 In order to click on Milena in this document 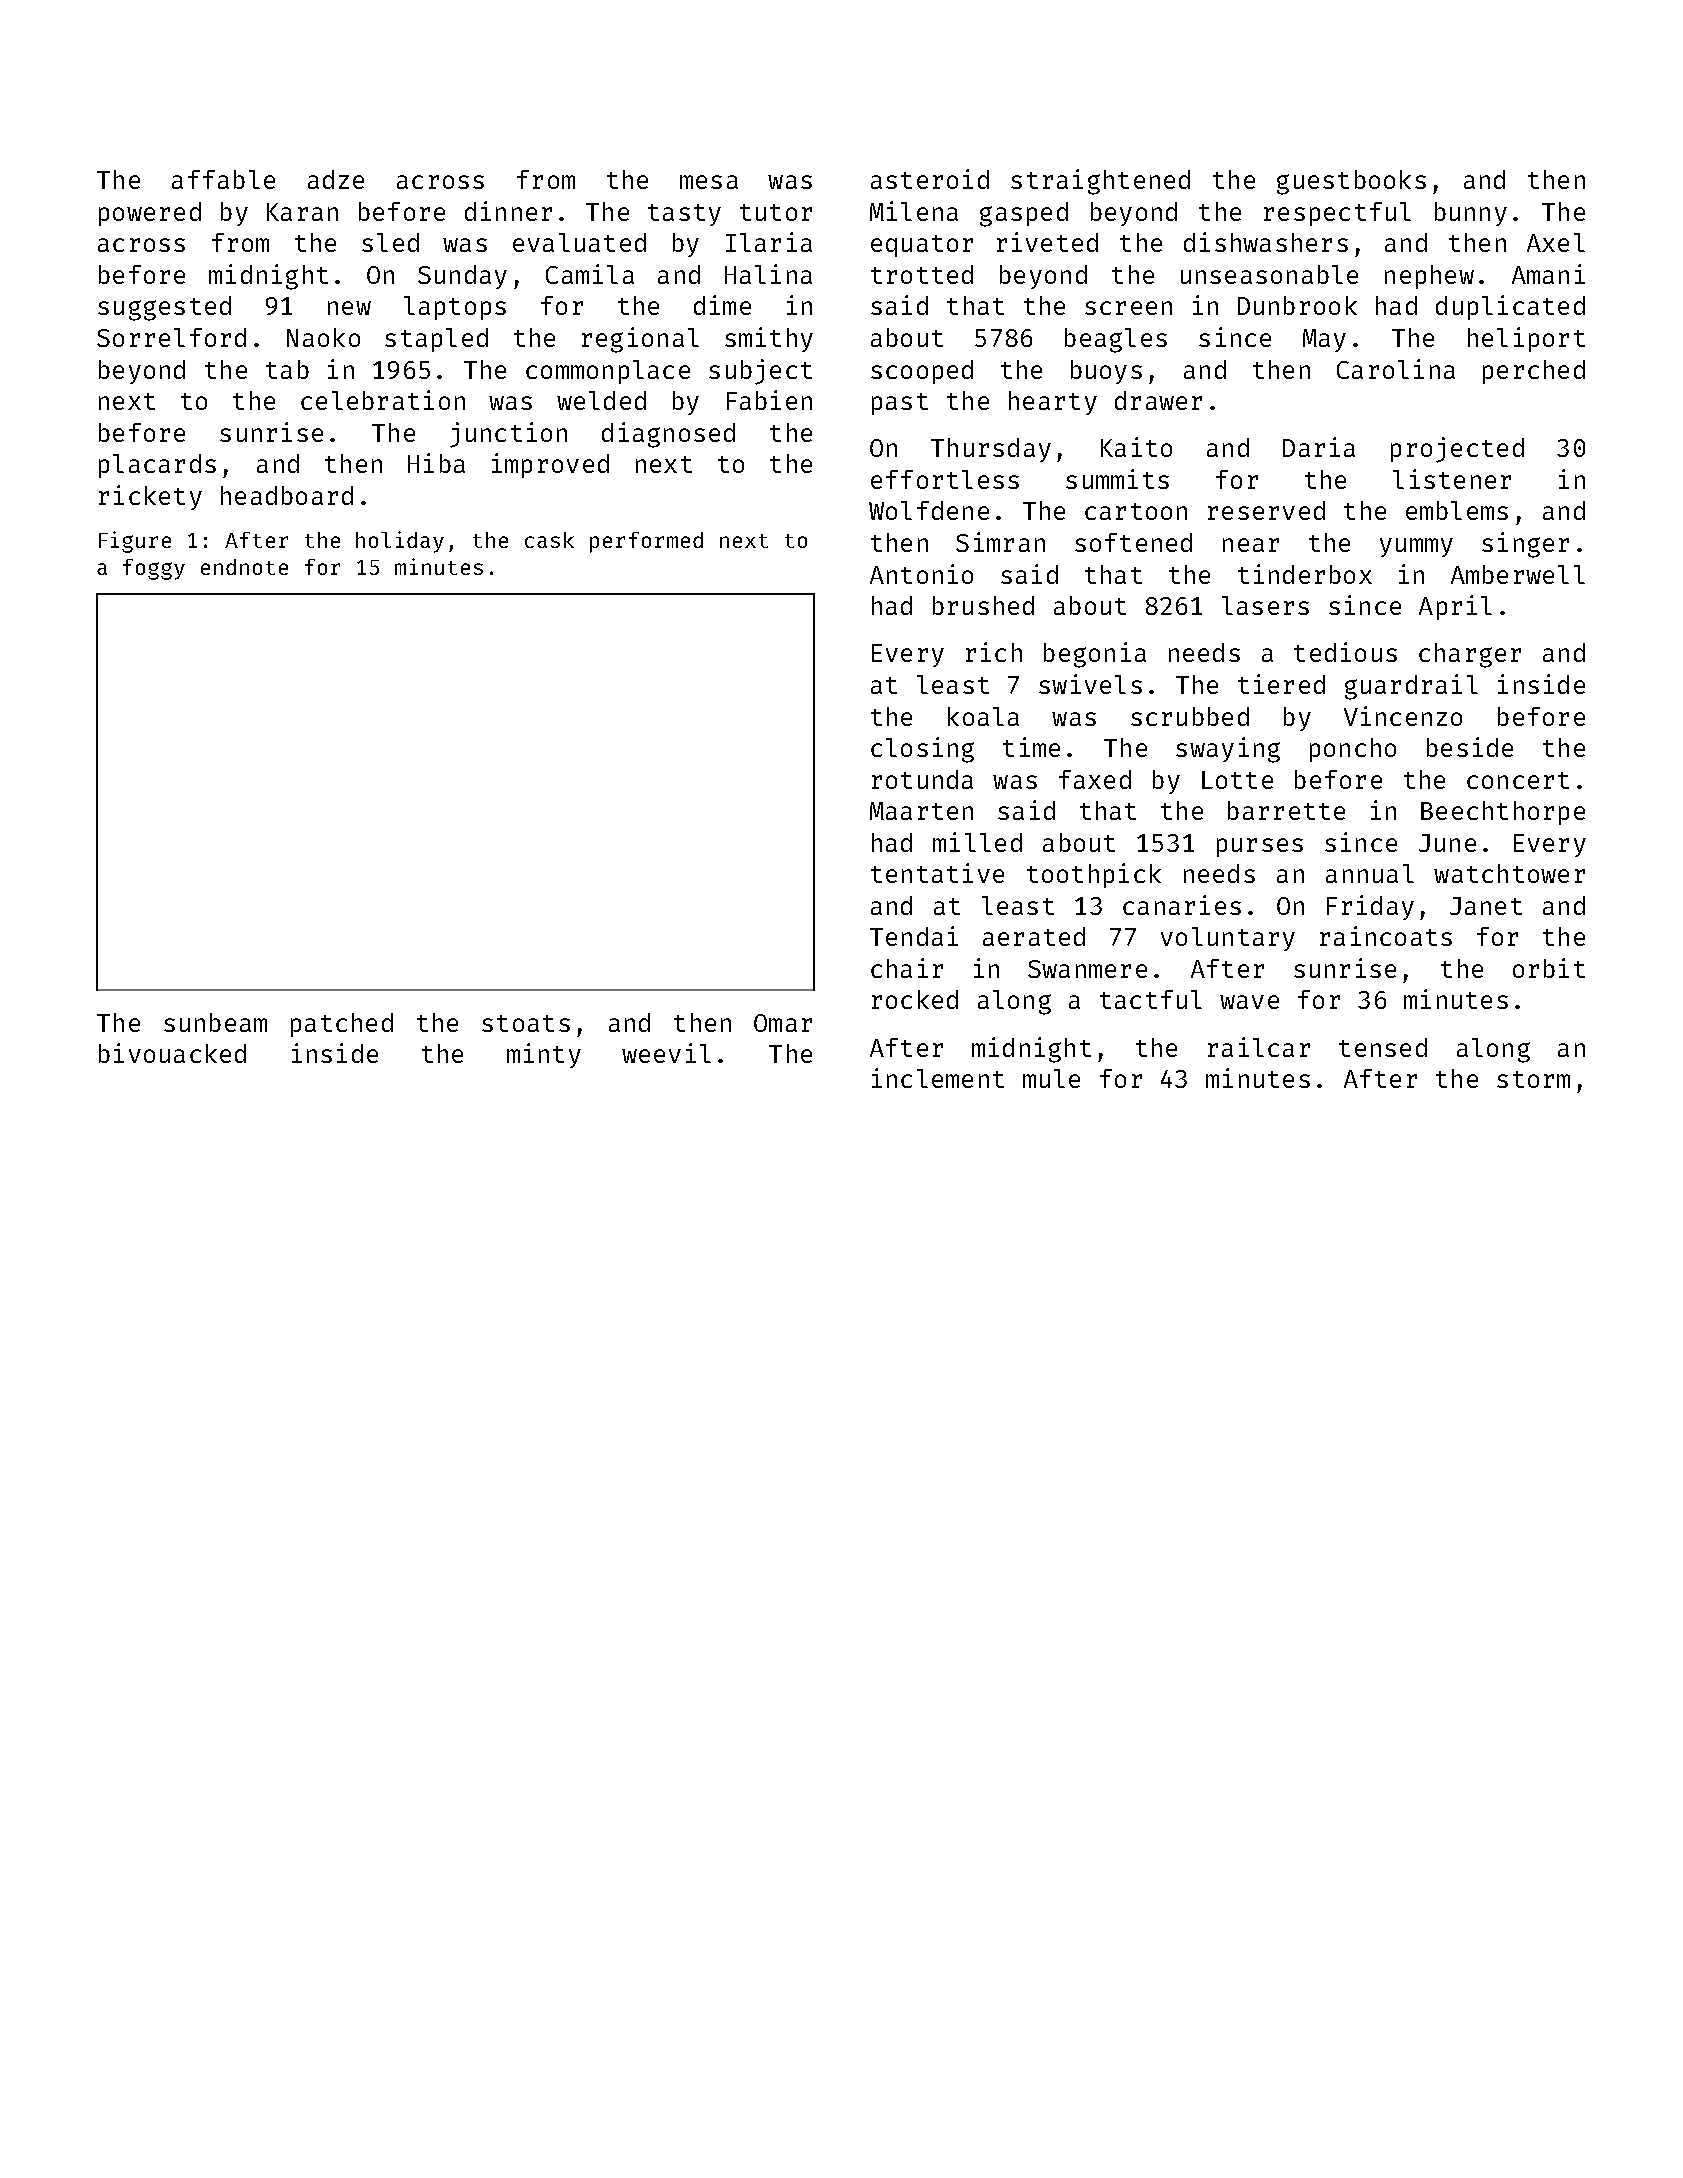, I will do `click(914, 211)`.
